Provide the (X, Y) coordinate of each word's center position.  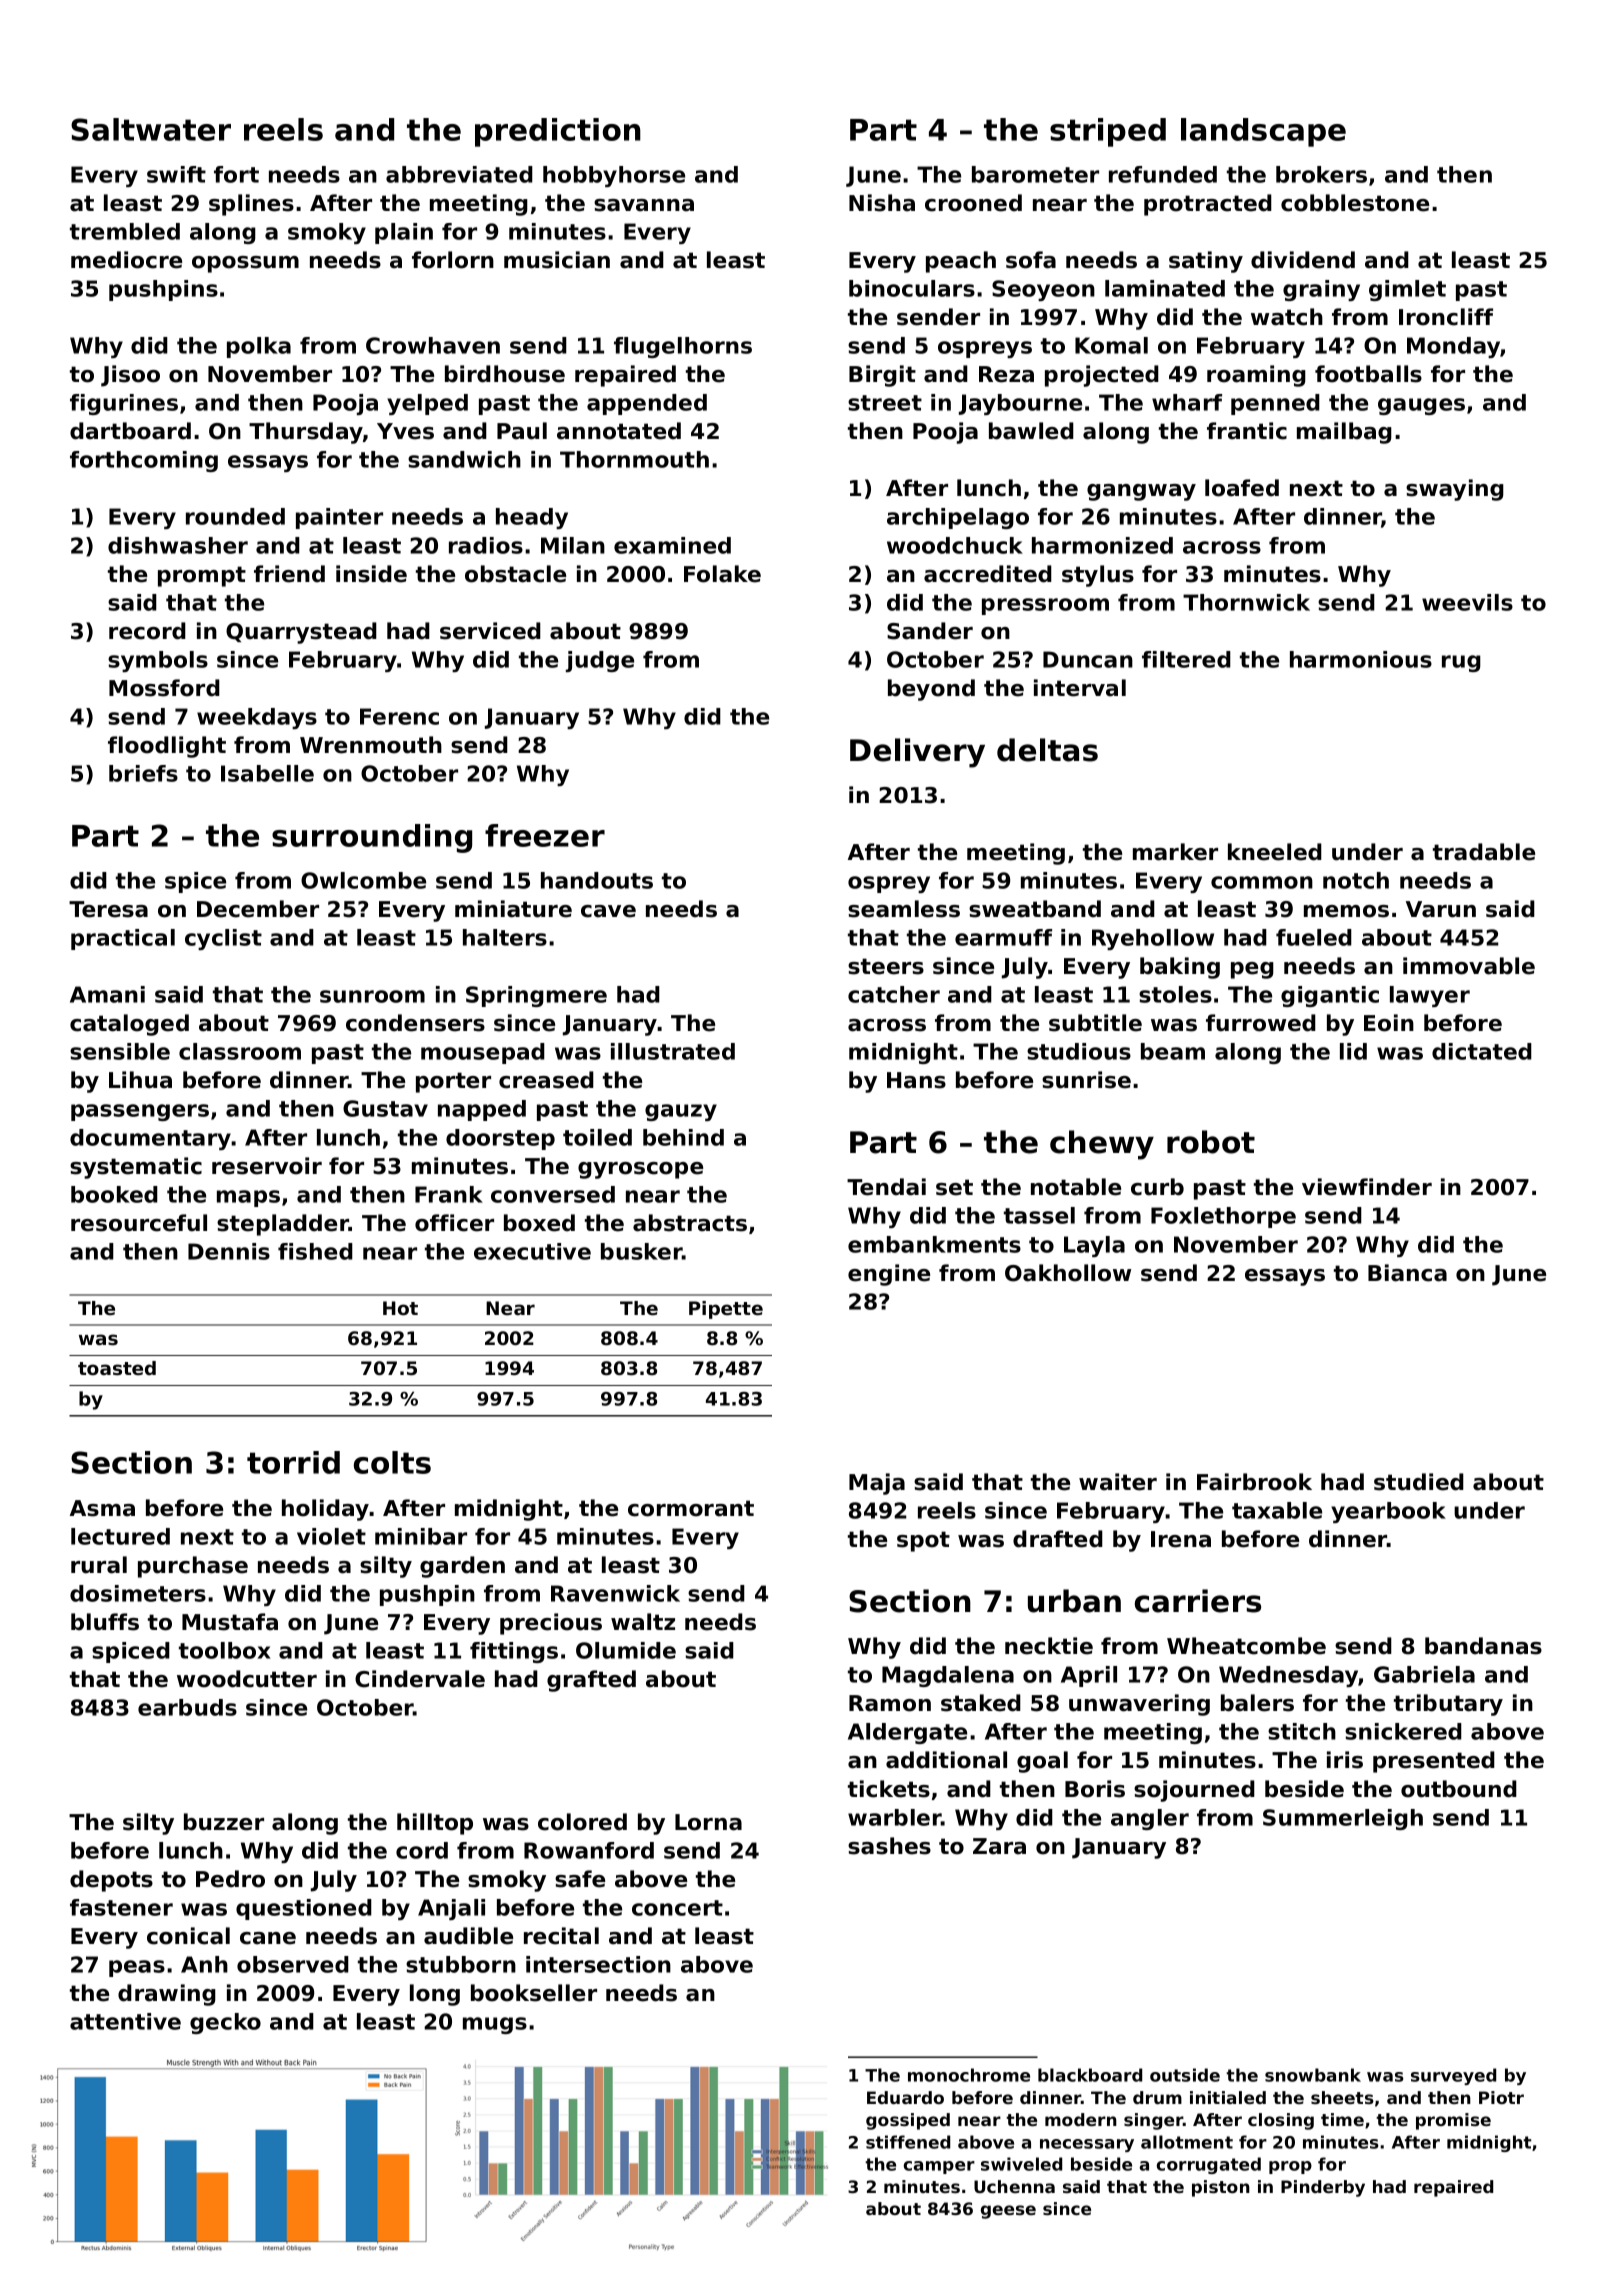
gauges (1421, 406)
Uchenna (1014, 2186)
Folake (722, 574)
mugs (495, 2025)
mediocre (126, 260)
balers (1257, 1703)
